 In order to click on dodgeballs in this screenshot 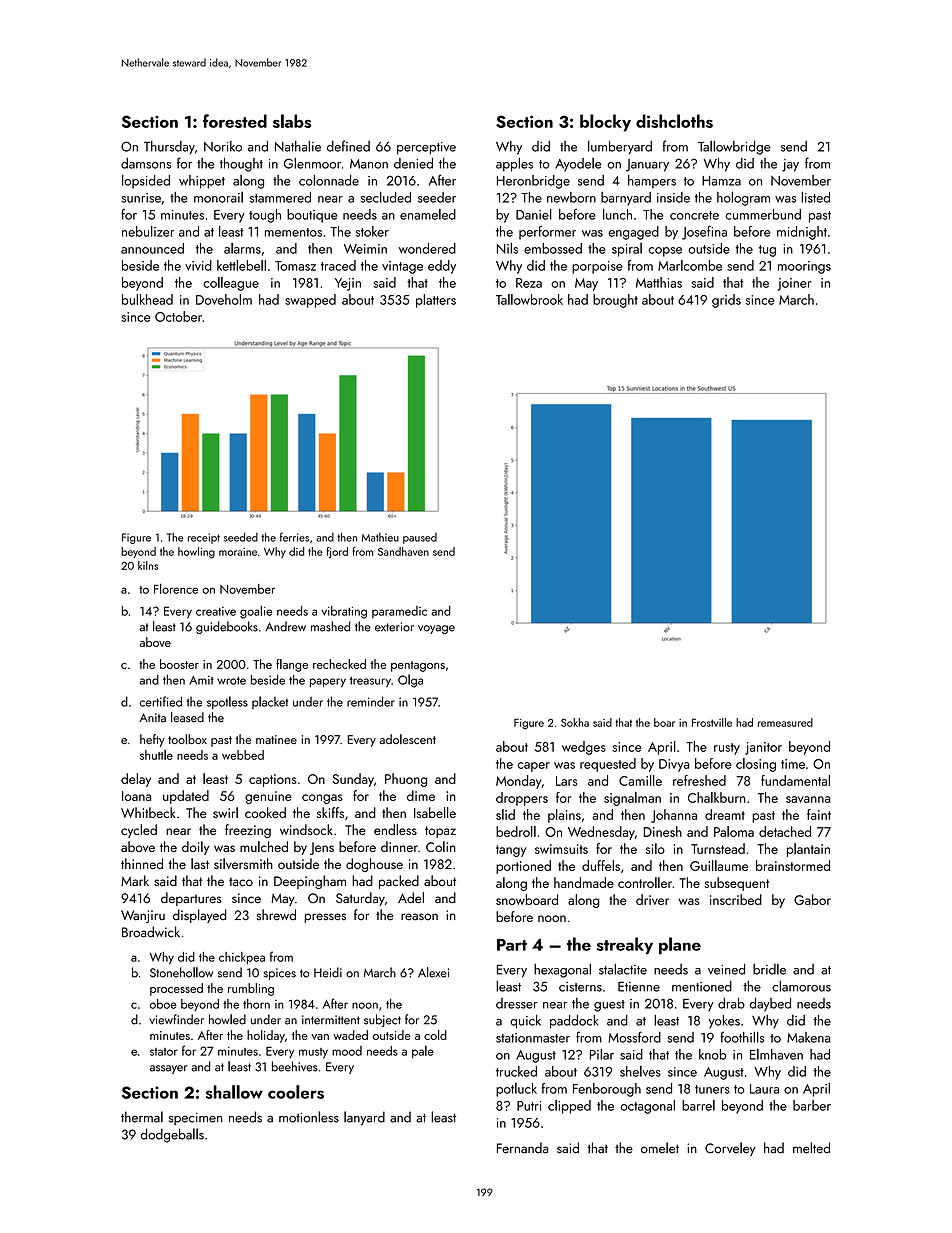, I will do `click(172, 1135)`.
